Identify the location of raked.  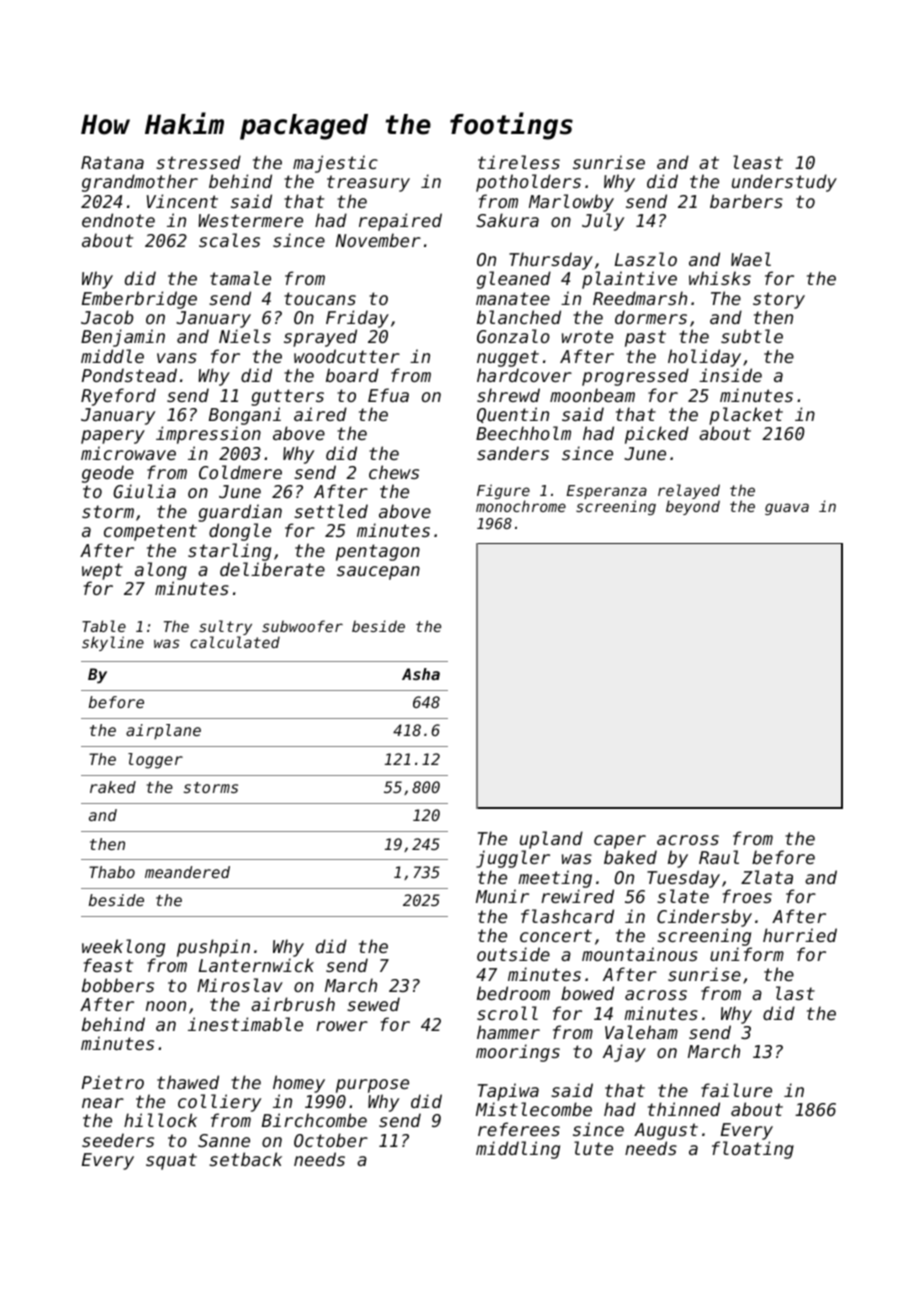
(113, 787).
